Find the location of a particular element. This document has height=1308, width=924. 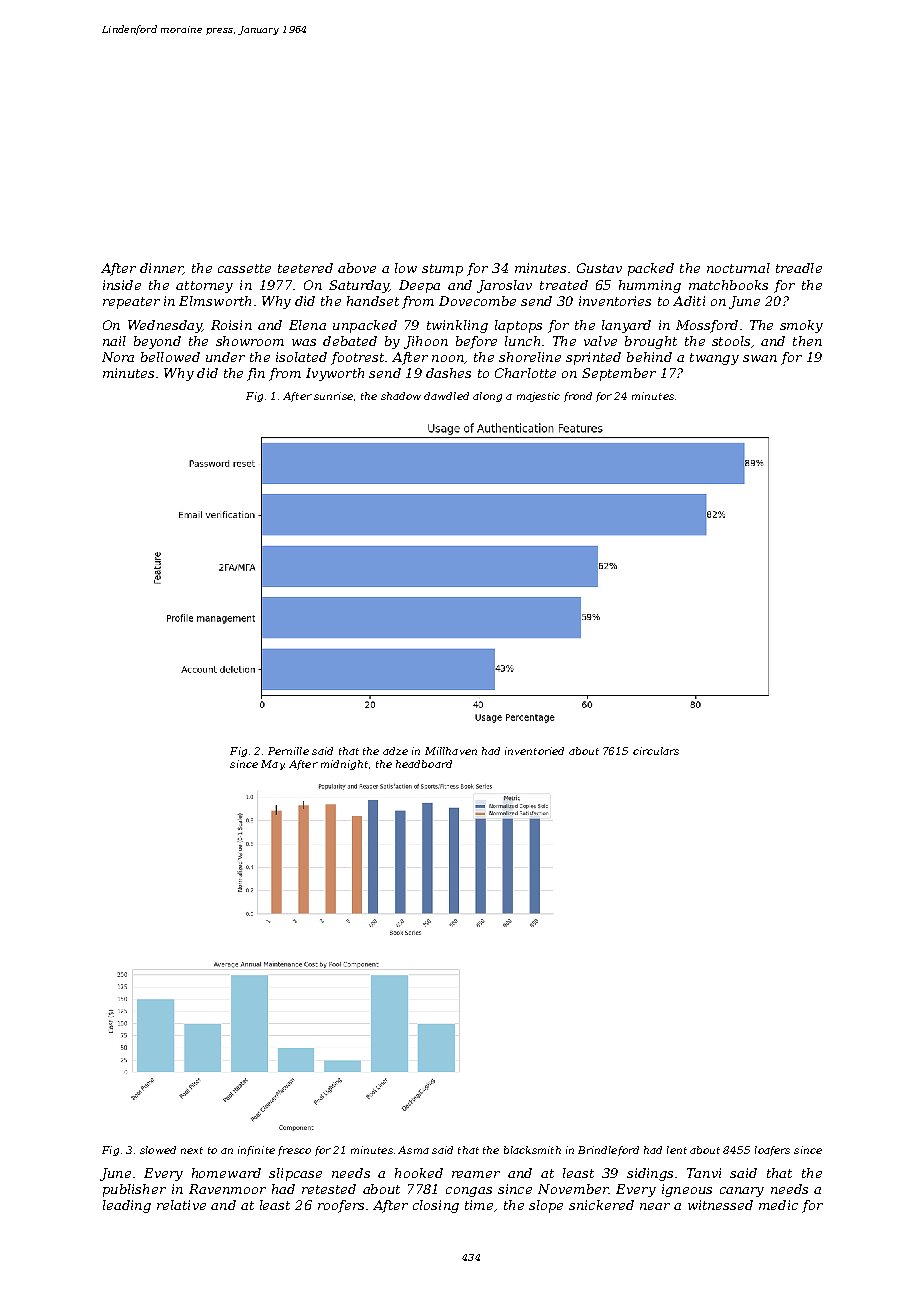

stump is located at coordinates (442, 270).
